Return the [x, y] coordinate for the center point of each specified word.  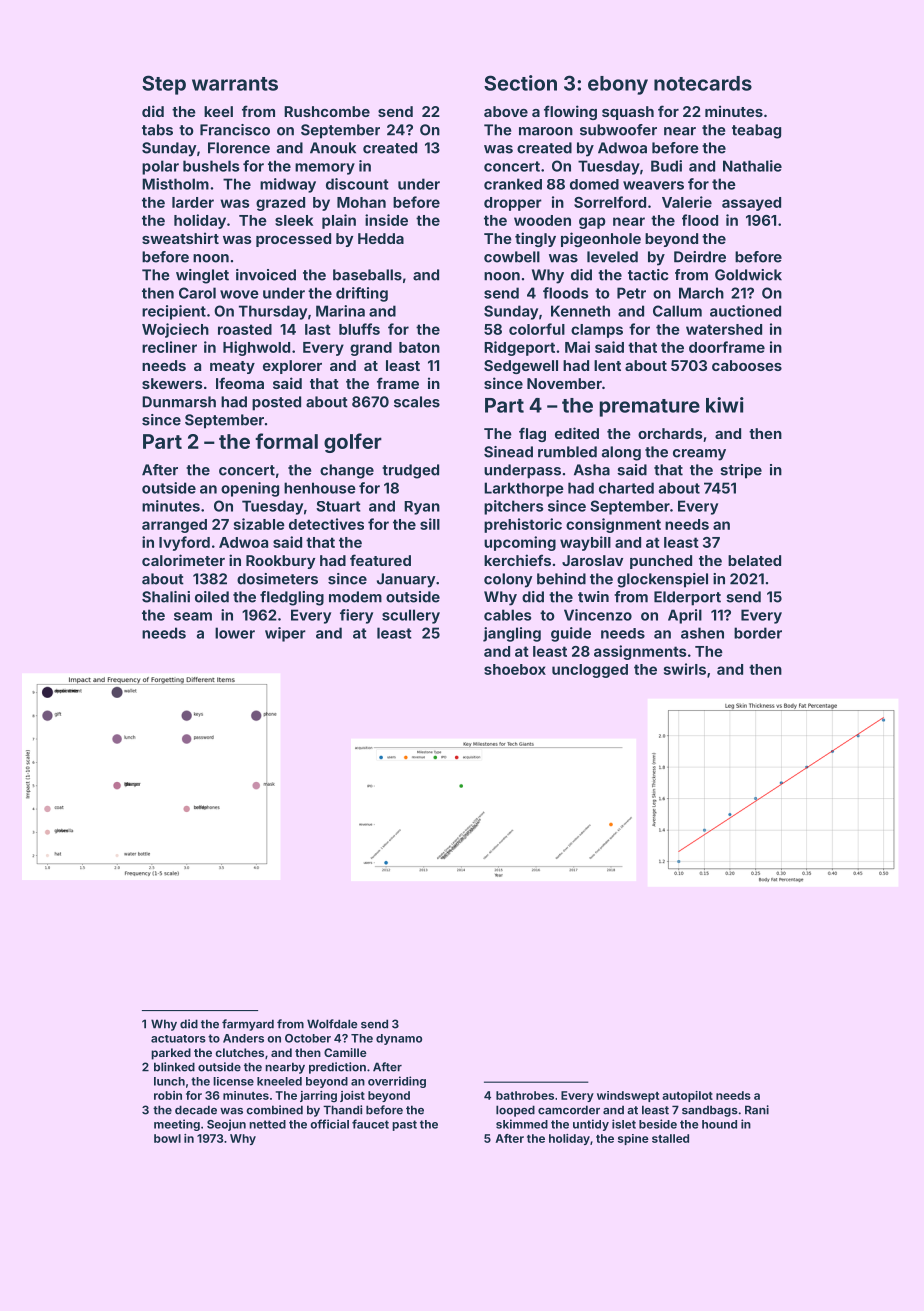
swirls [685, 669]
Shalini [166, 597]
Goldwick [748, 275]
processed [293, 240]
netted [267, 1124]
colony [508, 580]
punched [661, 562]
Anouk [333, 148]
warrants [235, 84]
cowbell [512, 257]
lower [235, 633]
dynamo [399, 1039]
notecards [703, 83]
